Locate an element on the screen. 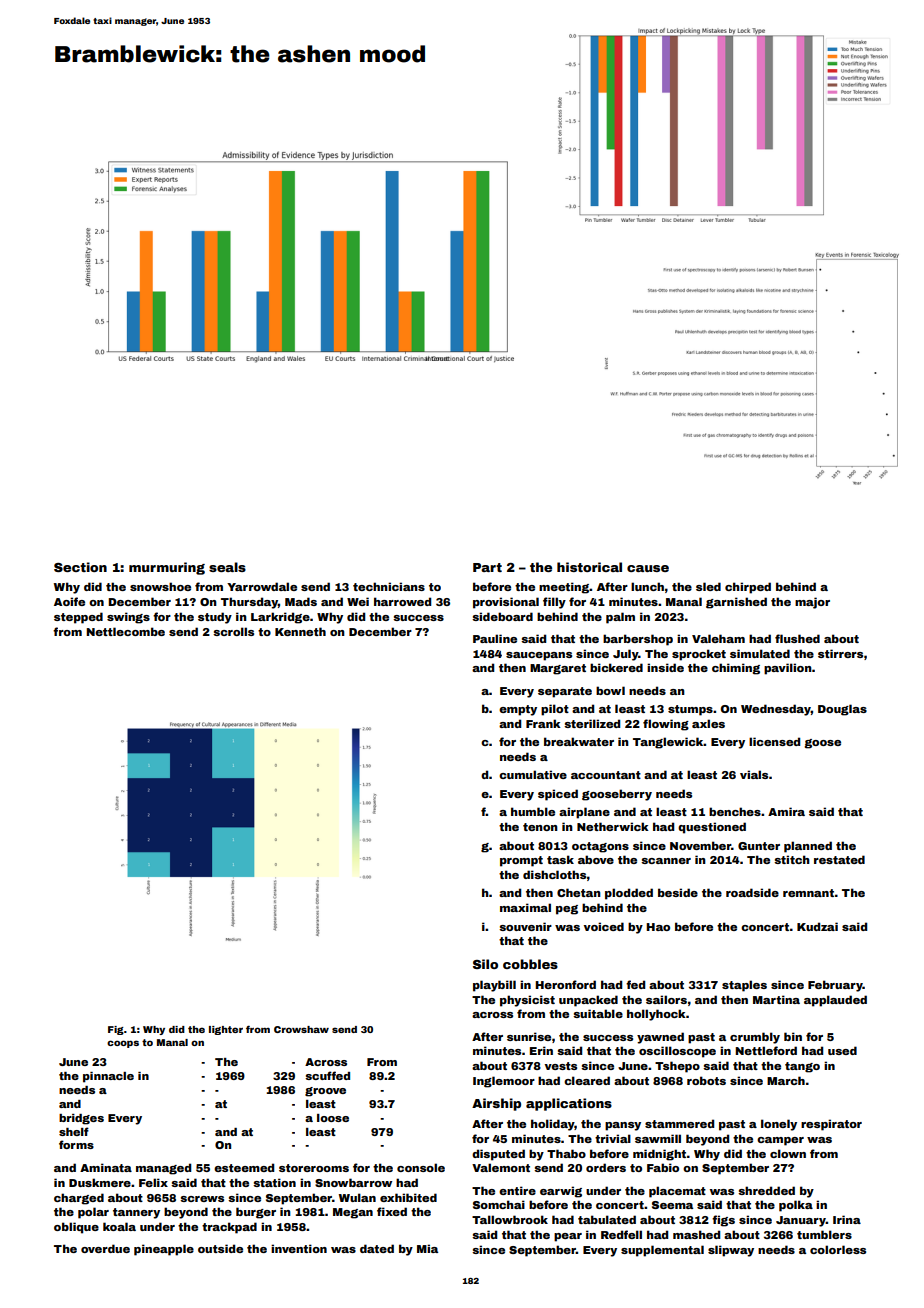 This screenshot has height=1308, width=924. Nettlecombe is located at coordinates (125, 631).
